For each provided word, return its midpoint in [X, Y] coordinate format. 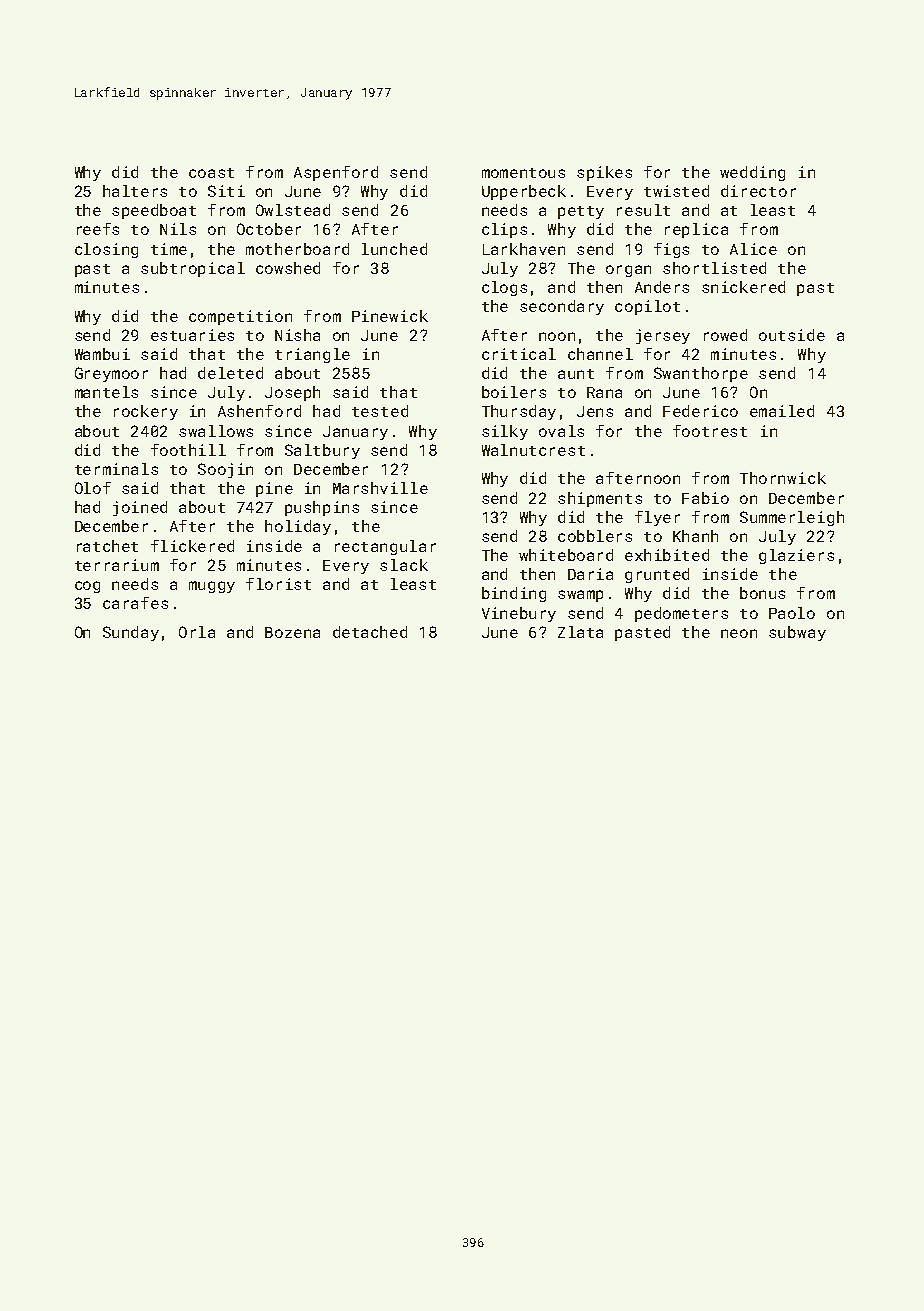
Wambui [102, 354]
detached [370, 632]
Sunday [131, 633]
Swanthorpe [701, 374]
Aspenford [336, 173]
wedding [752, 173]
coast [211, 173]
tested [380, 411]
